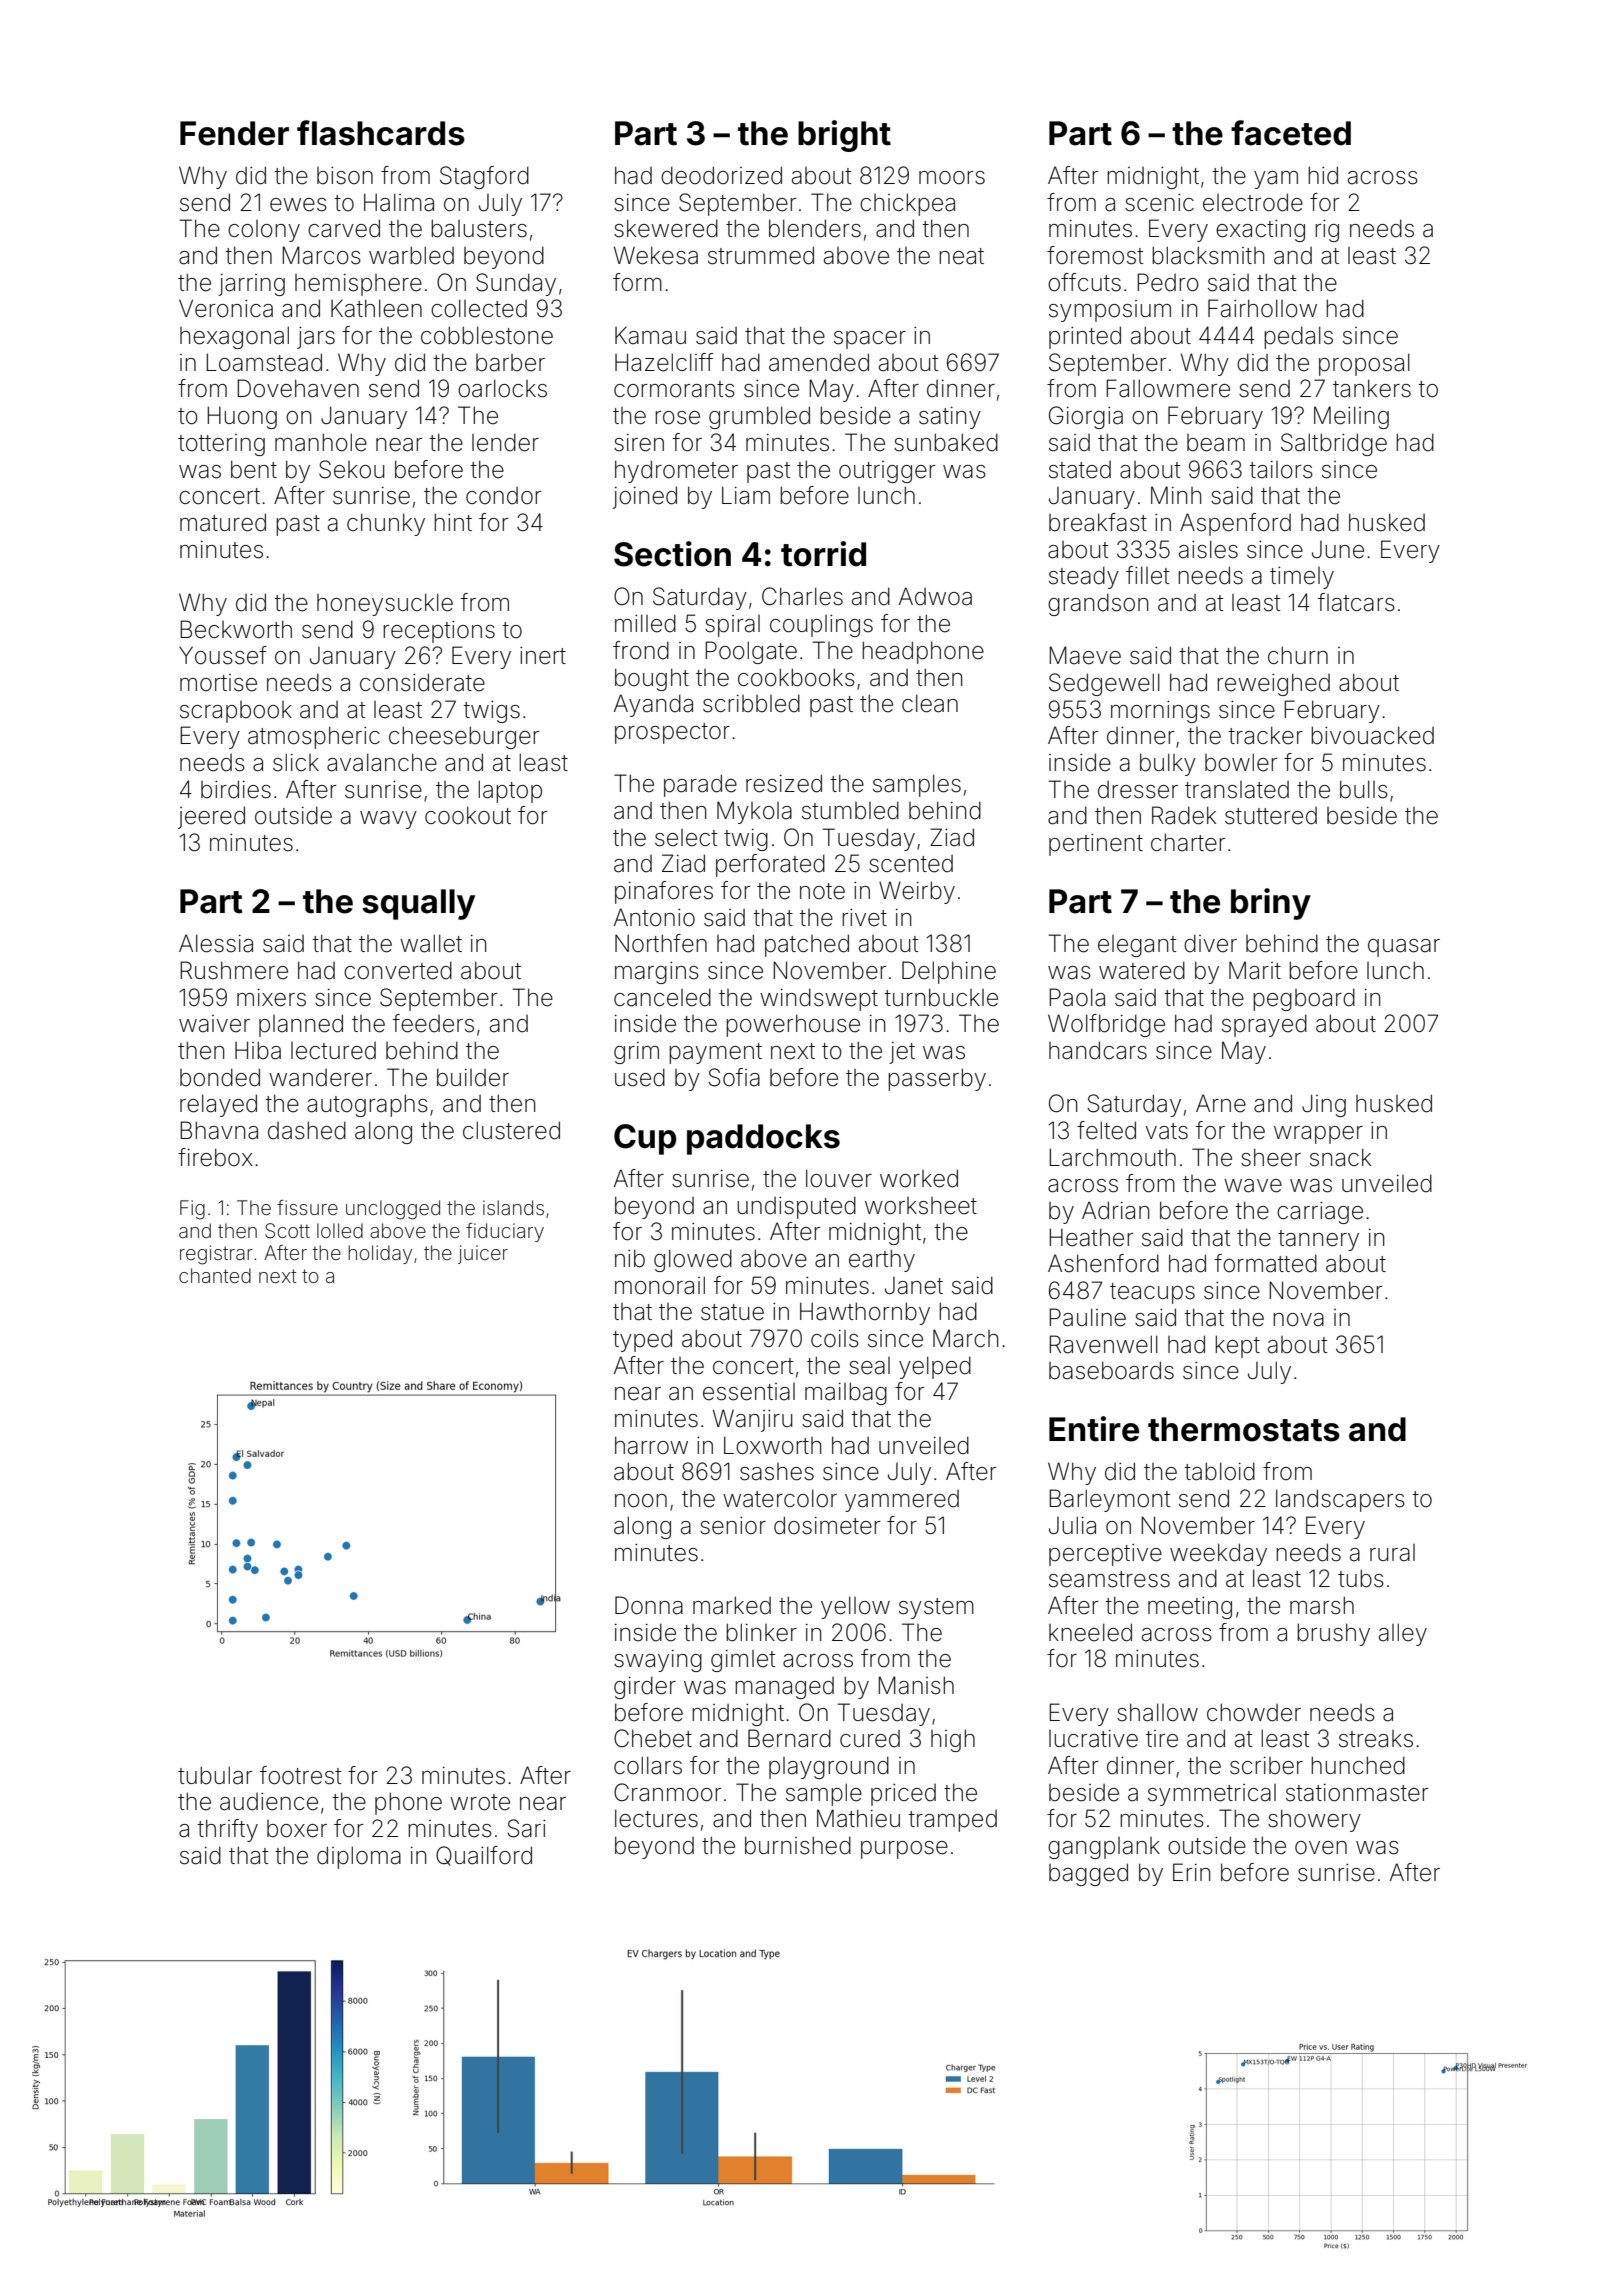  I want to click on joined, so click(644, 497).
